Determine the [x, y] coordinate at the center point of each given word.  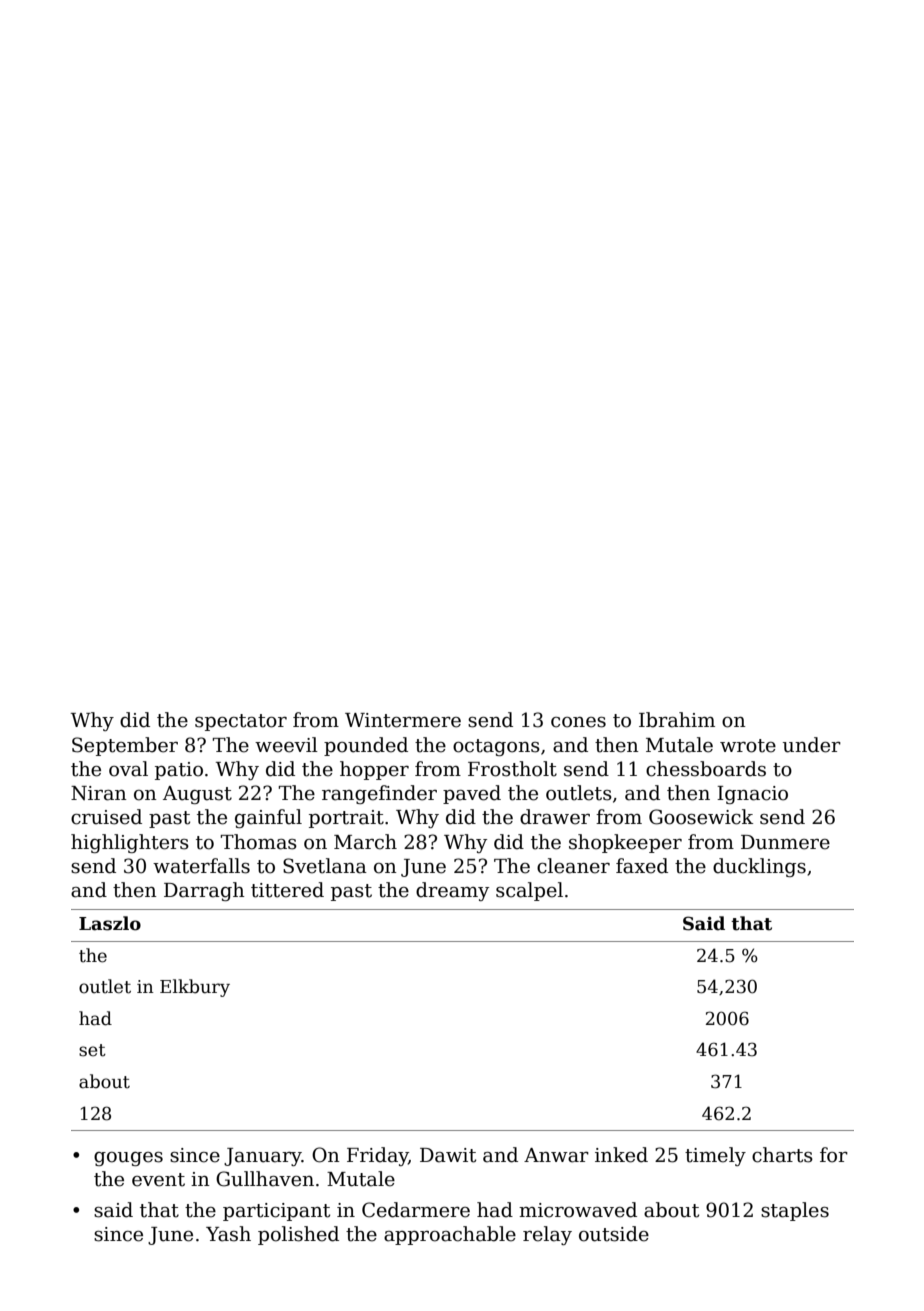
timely [715, 1156]
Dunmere [785, 842]
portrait [346, 819]
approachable [450, 1235]
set [92, 1050]
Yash [228, 1234]
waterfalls [201, 866]
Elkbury [195, 988]
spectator [241, 722]
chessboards [706, 769]
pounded [366, 746]
